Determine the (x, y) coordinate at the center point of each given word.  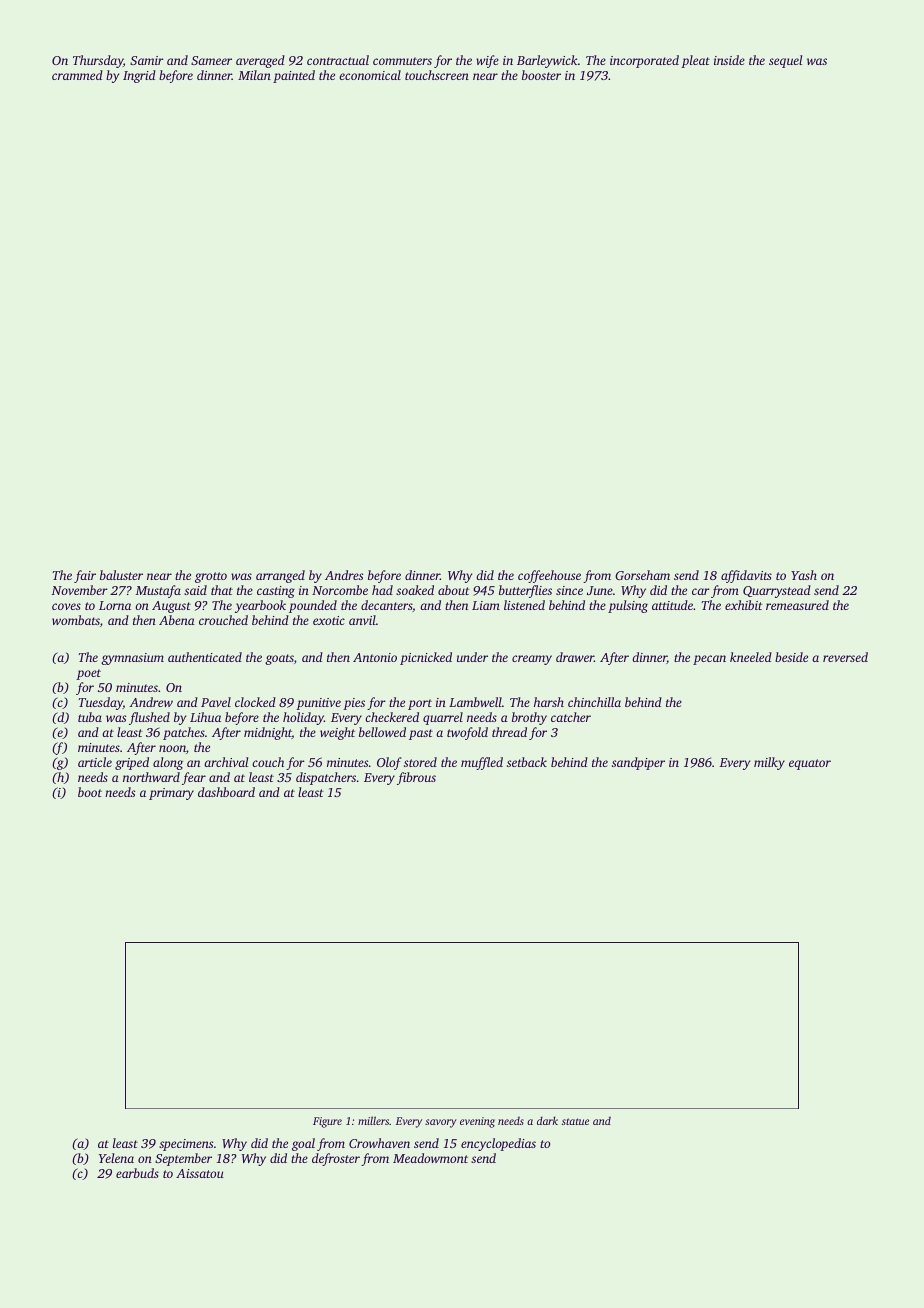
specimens (186, 1145)
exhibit (744, 605)
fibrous (416, 778)
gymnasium (132, 659)
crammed (77, 75)
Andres (344, 575)
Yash (804, 575)
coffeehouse (549, 576)
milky (769, 763)
